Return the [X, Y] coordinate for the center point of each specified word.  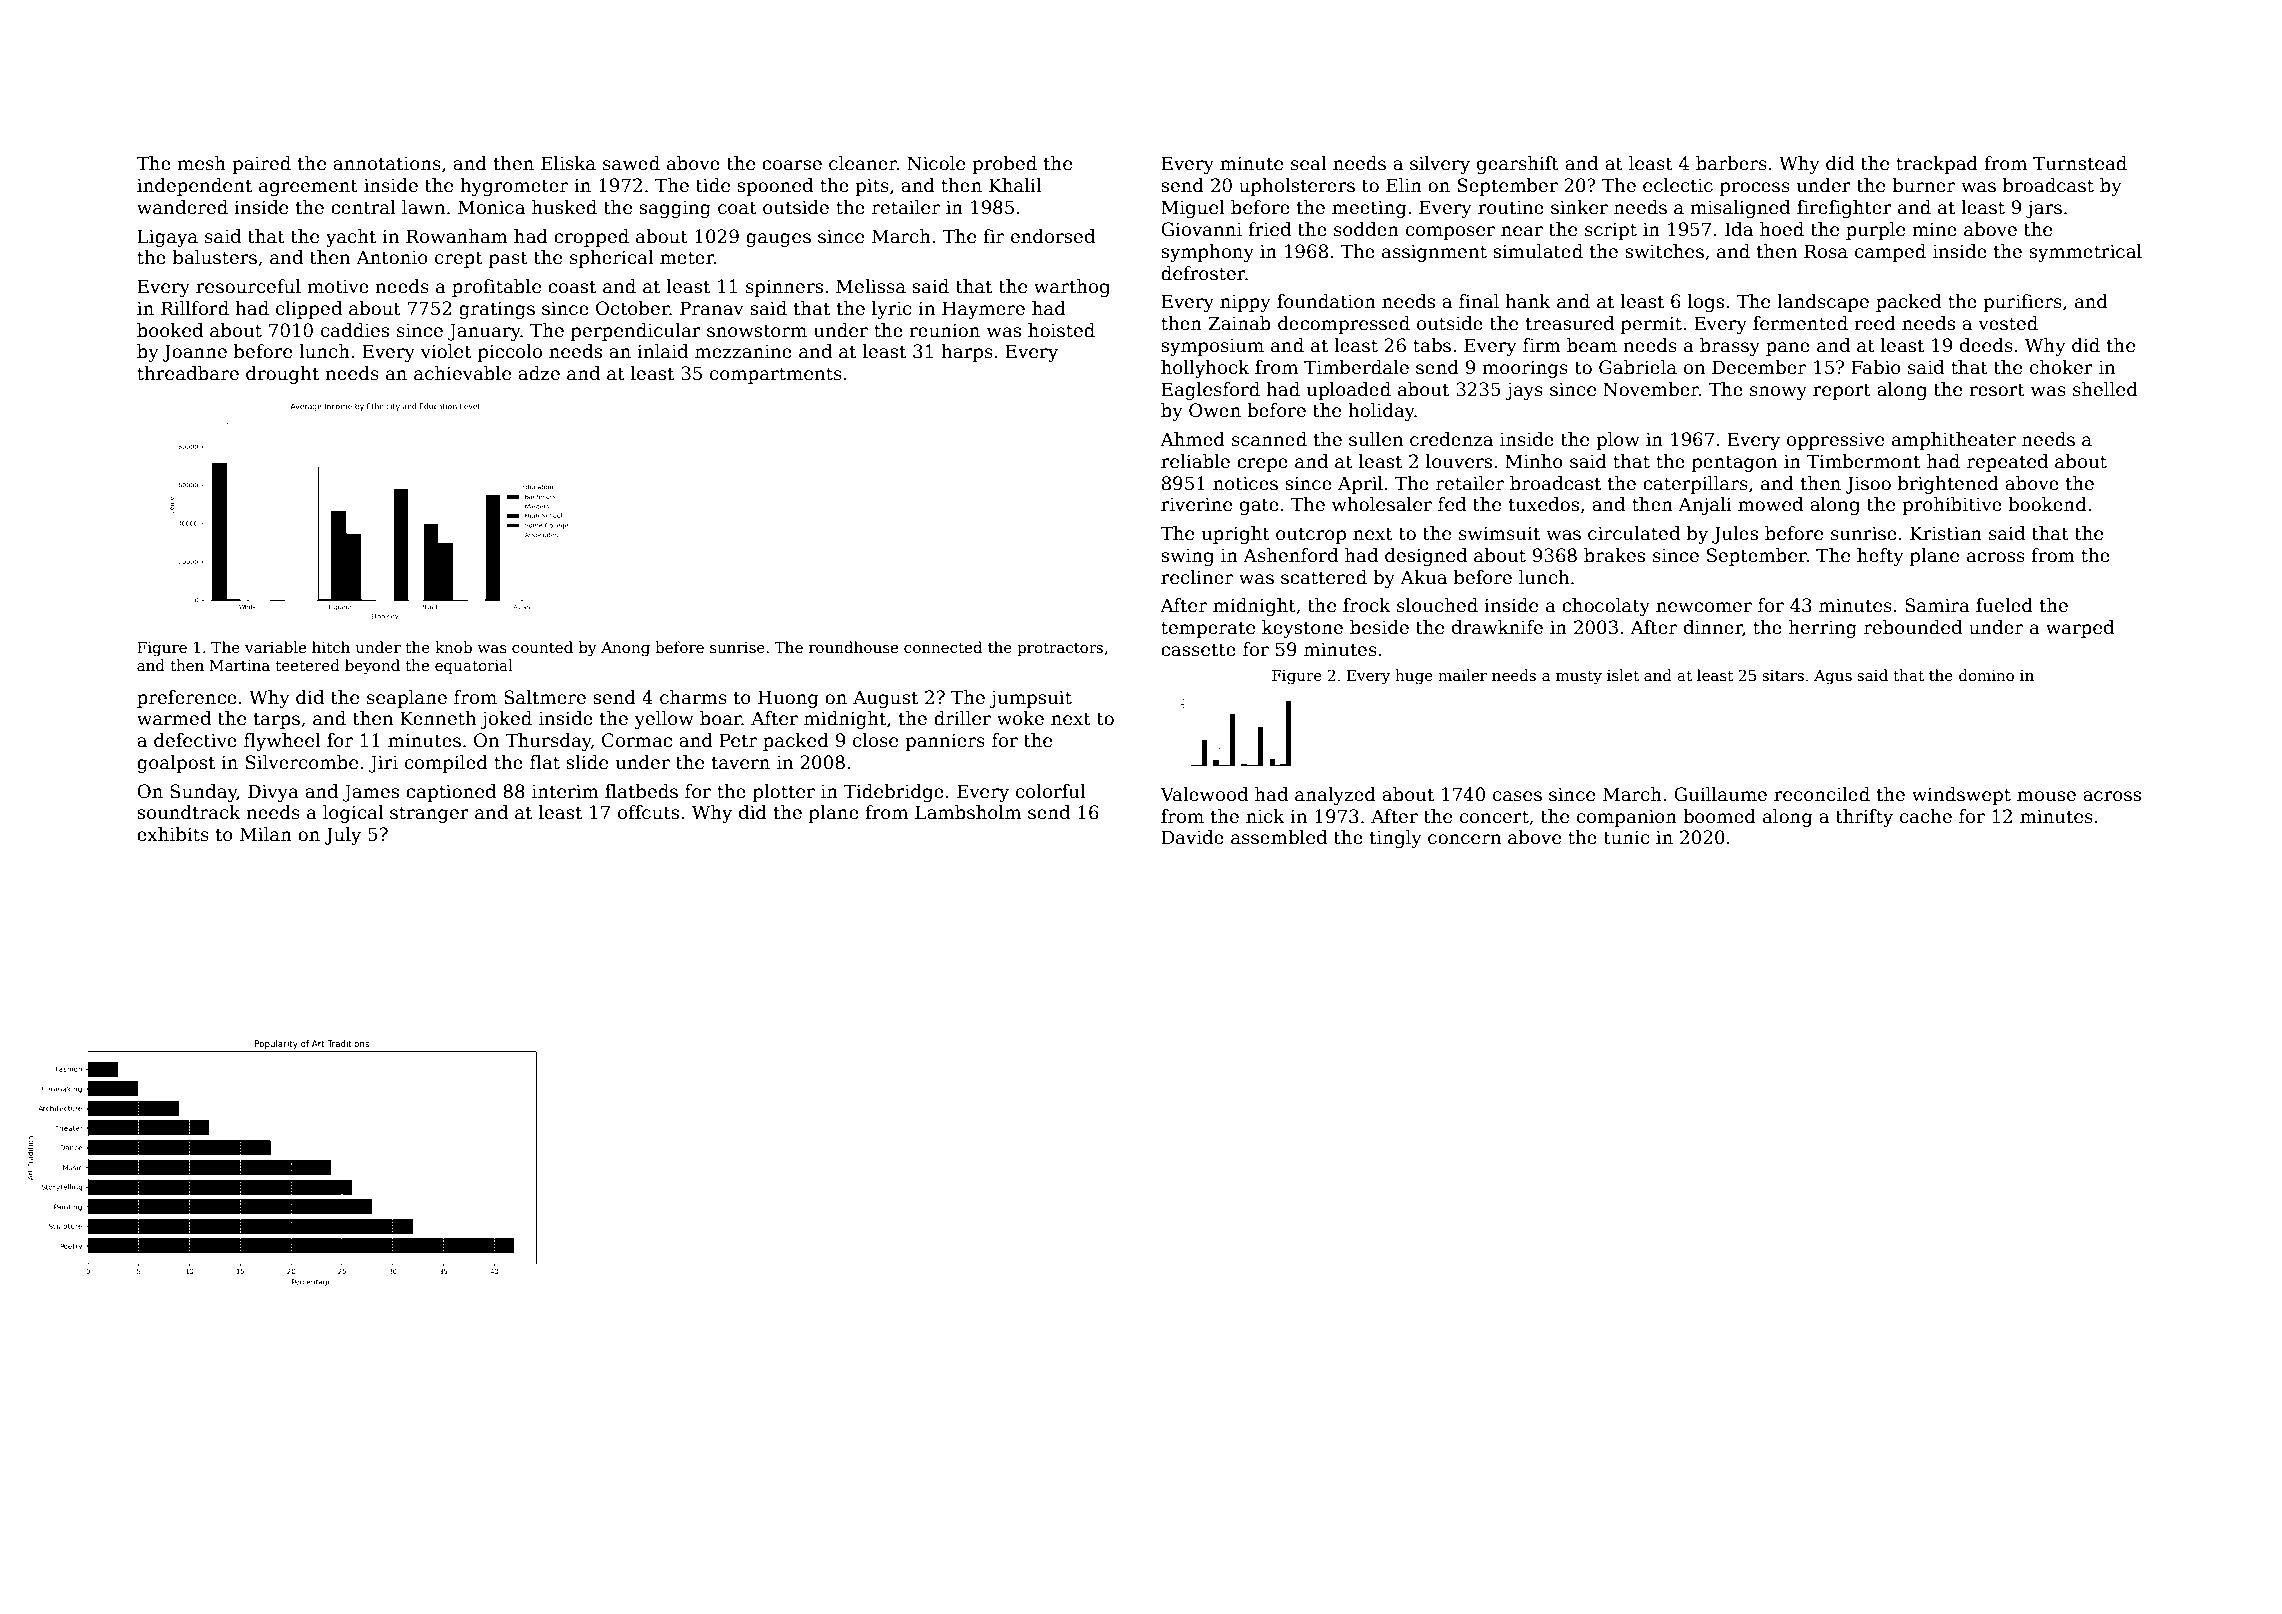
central [363, 207]
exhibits [173, 834]
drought [282, 375]
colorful [1051, 791]
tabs [1432, 345]
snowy [1778, 393]
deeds [1986, 345]
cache [1926, 816]
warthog [1072, 288]
